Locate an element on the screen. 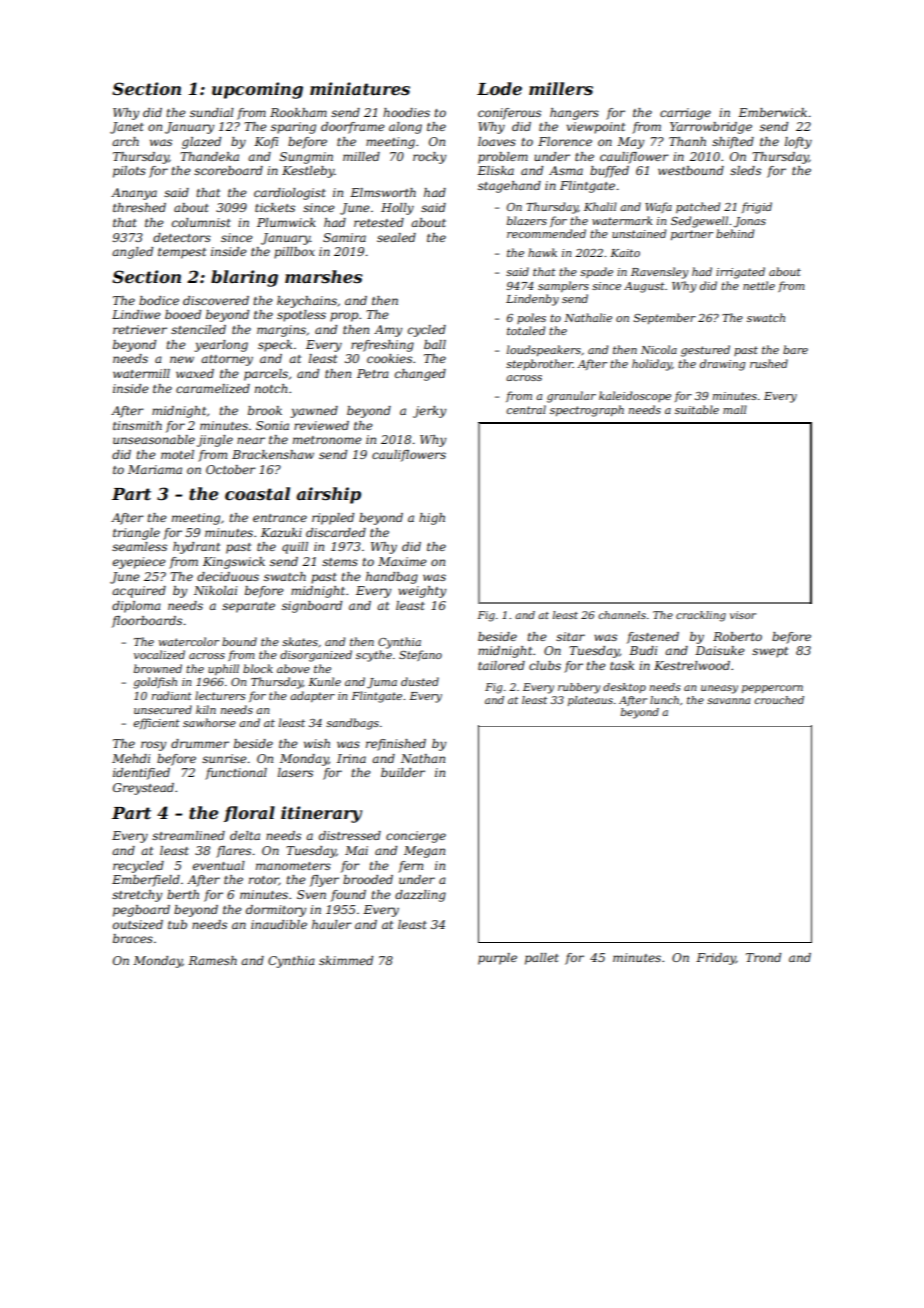  Thanh is located at coordinates (687, 141).
